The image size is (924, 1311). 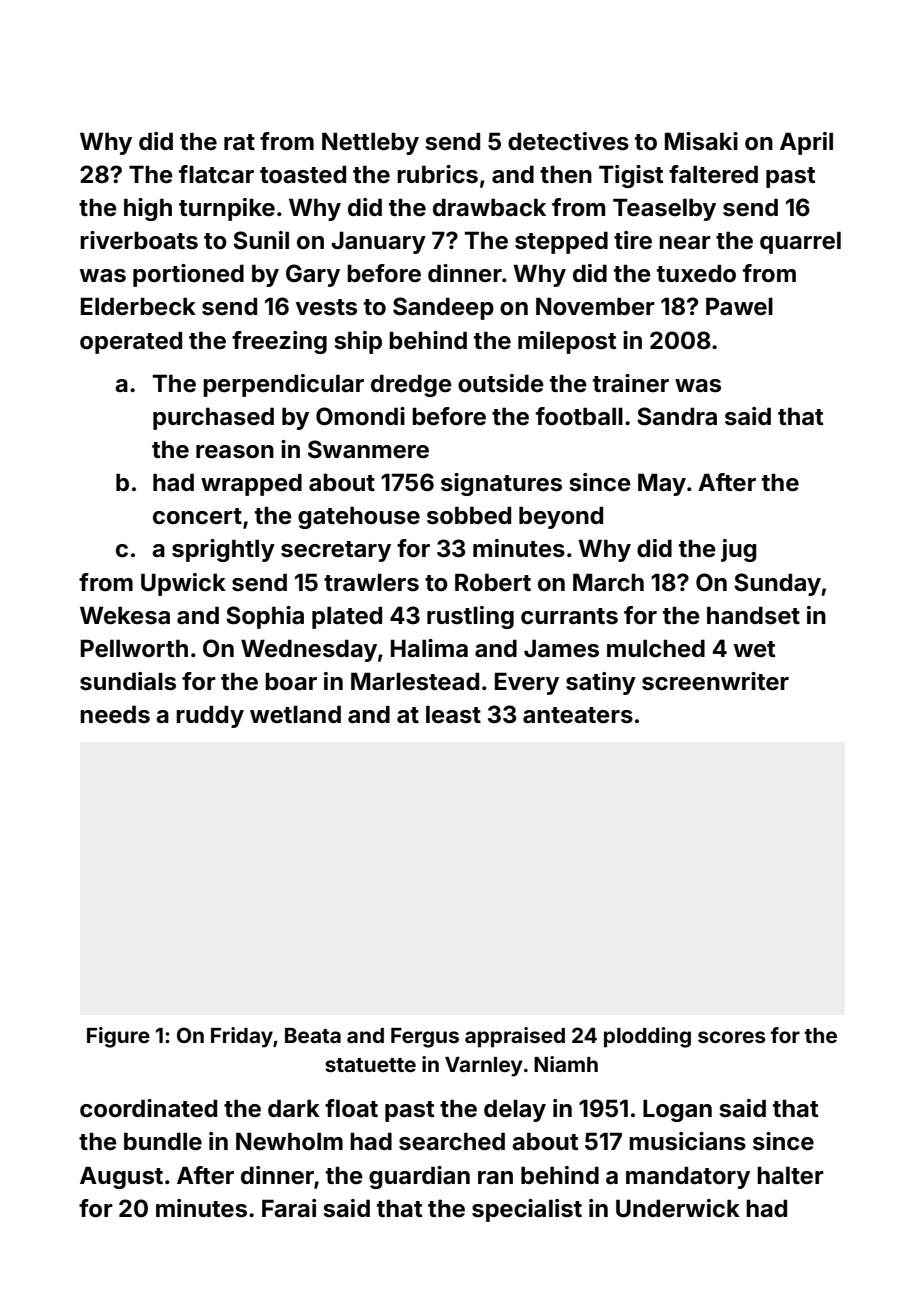 What do you see at coordinates (578, 715) in the screenshot?
I see `anteaters` at bounding box center [578, 715].
